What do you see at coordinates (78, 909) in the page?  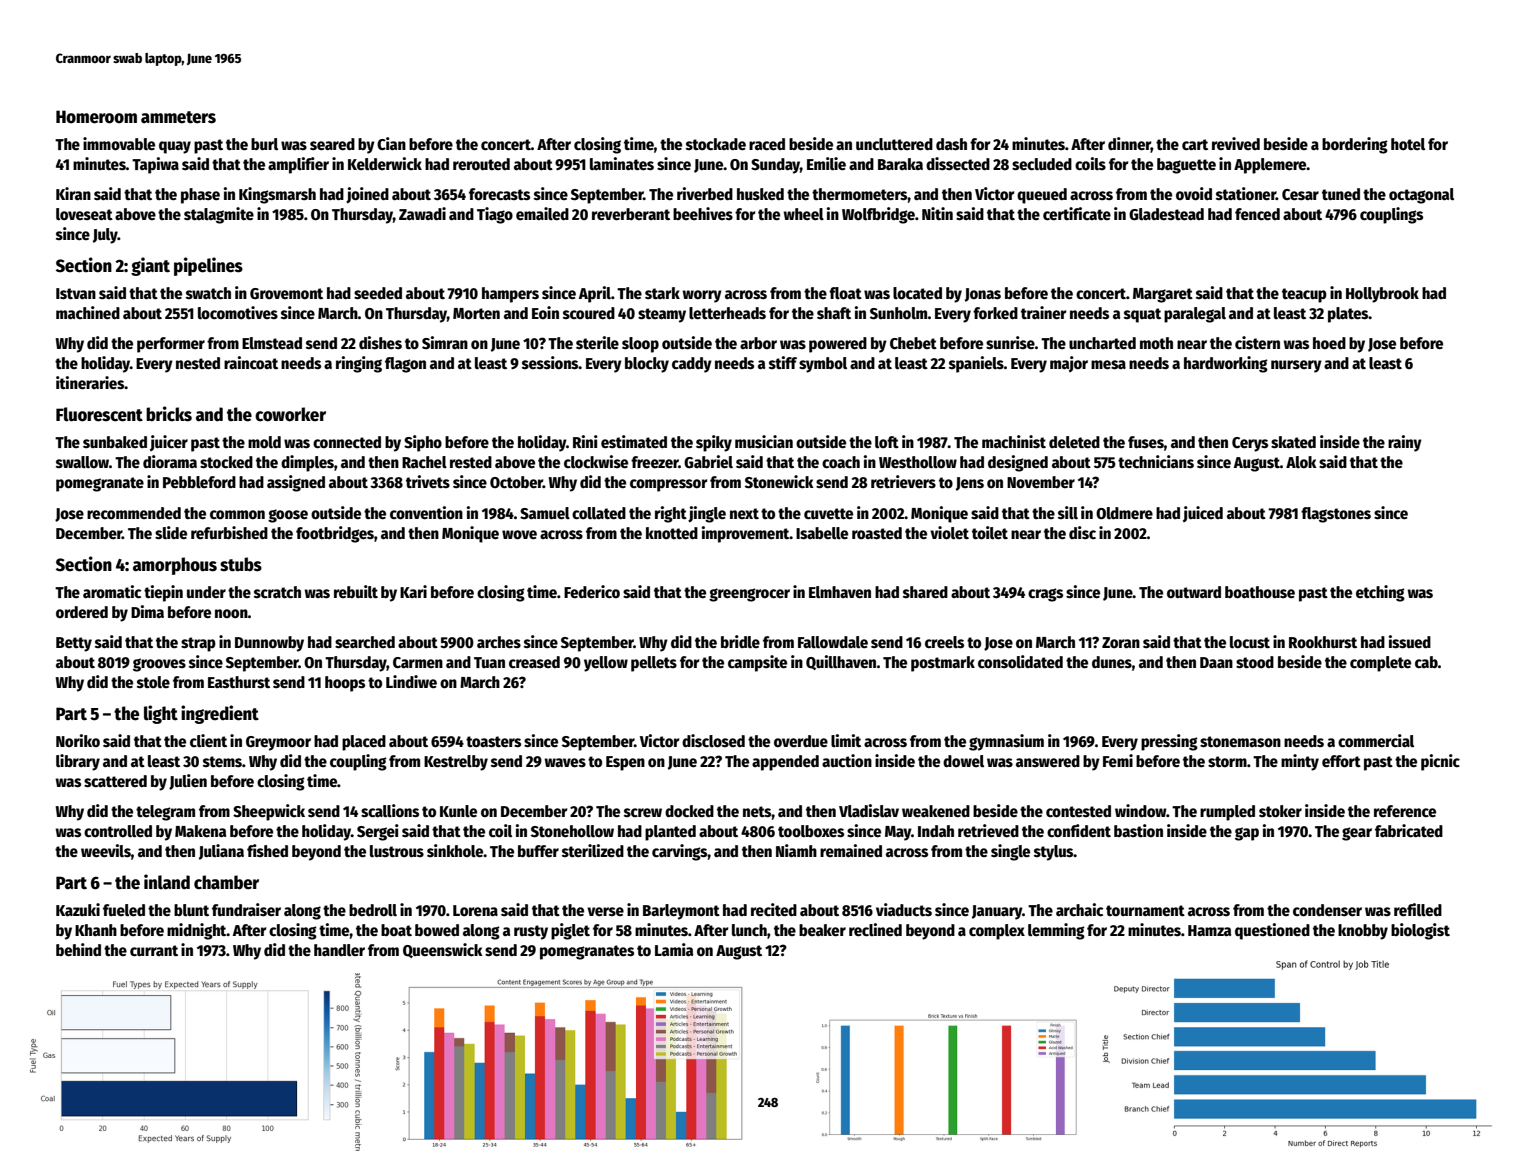 I see `Kazuki` at bounding box center [78, 909].
